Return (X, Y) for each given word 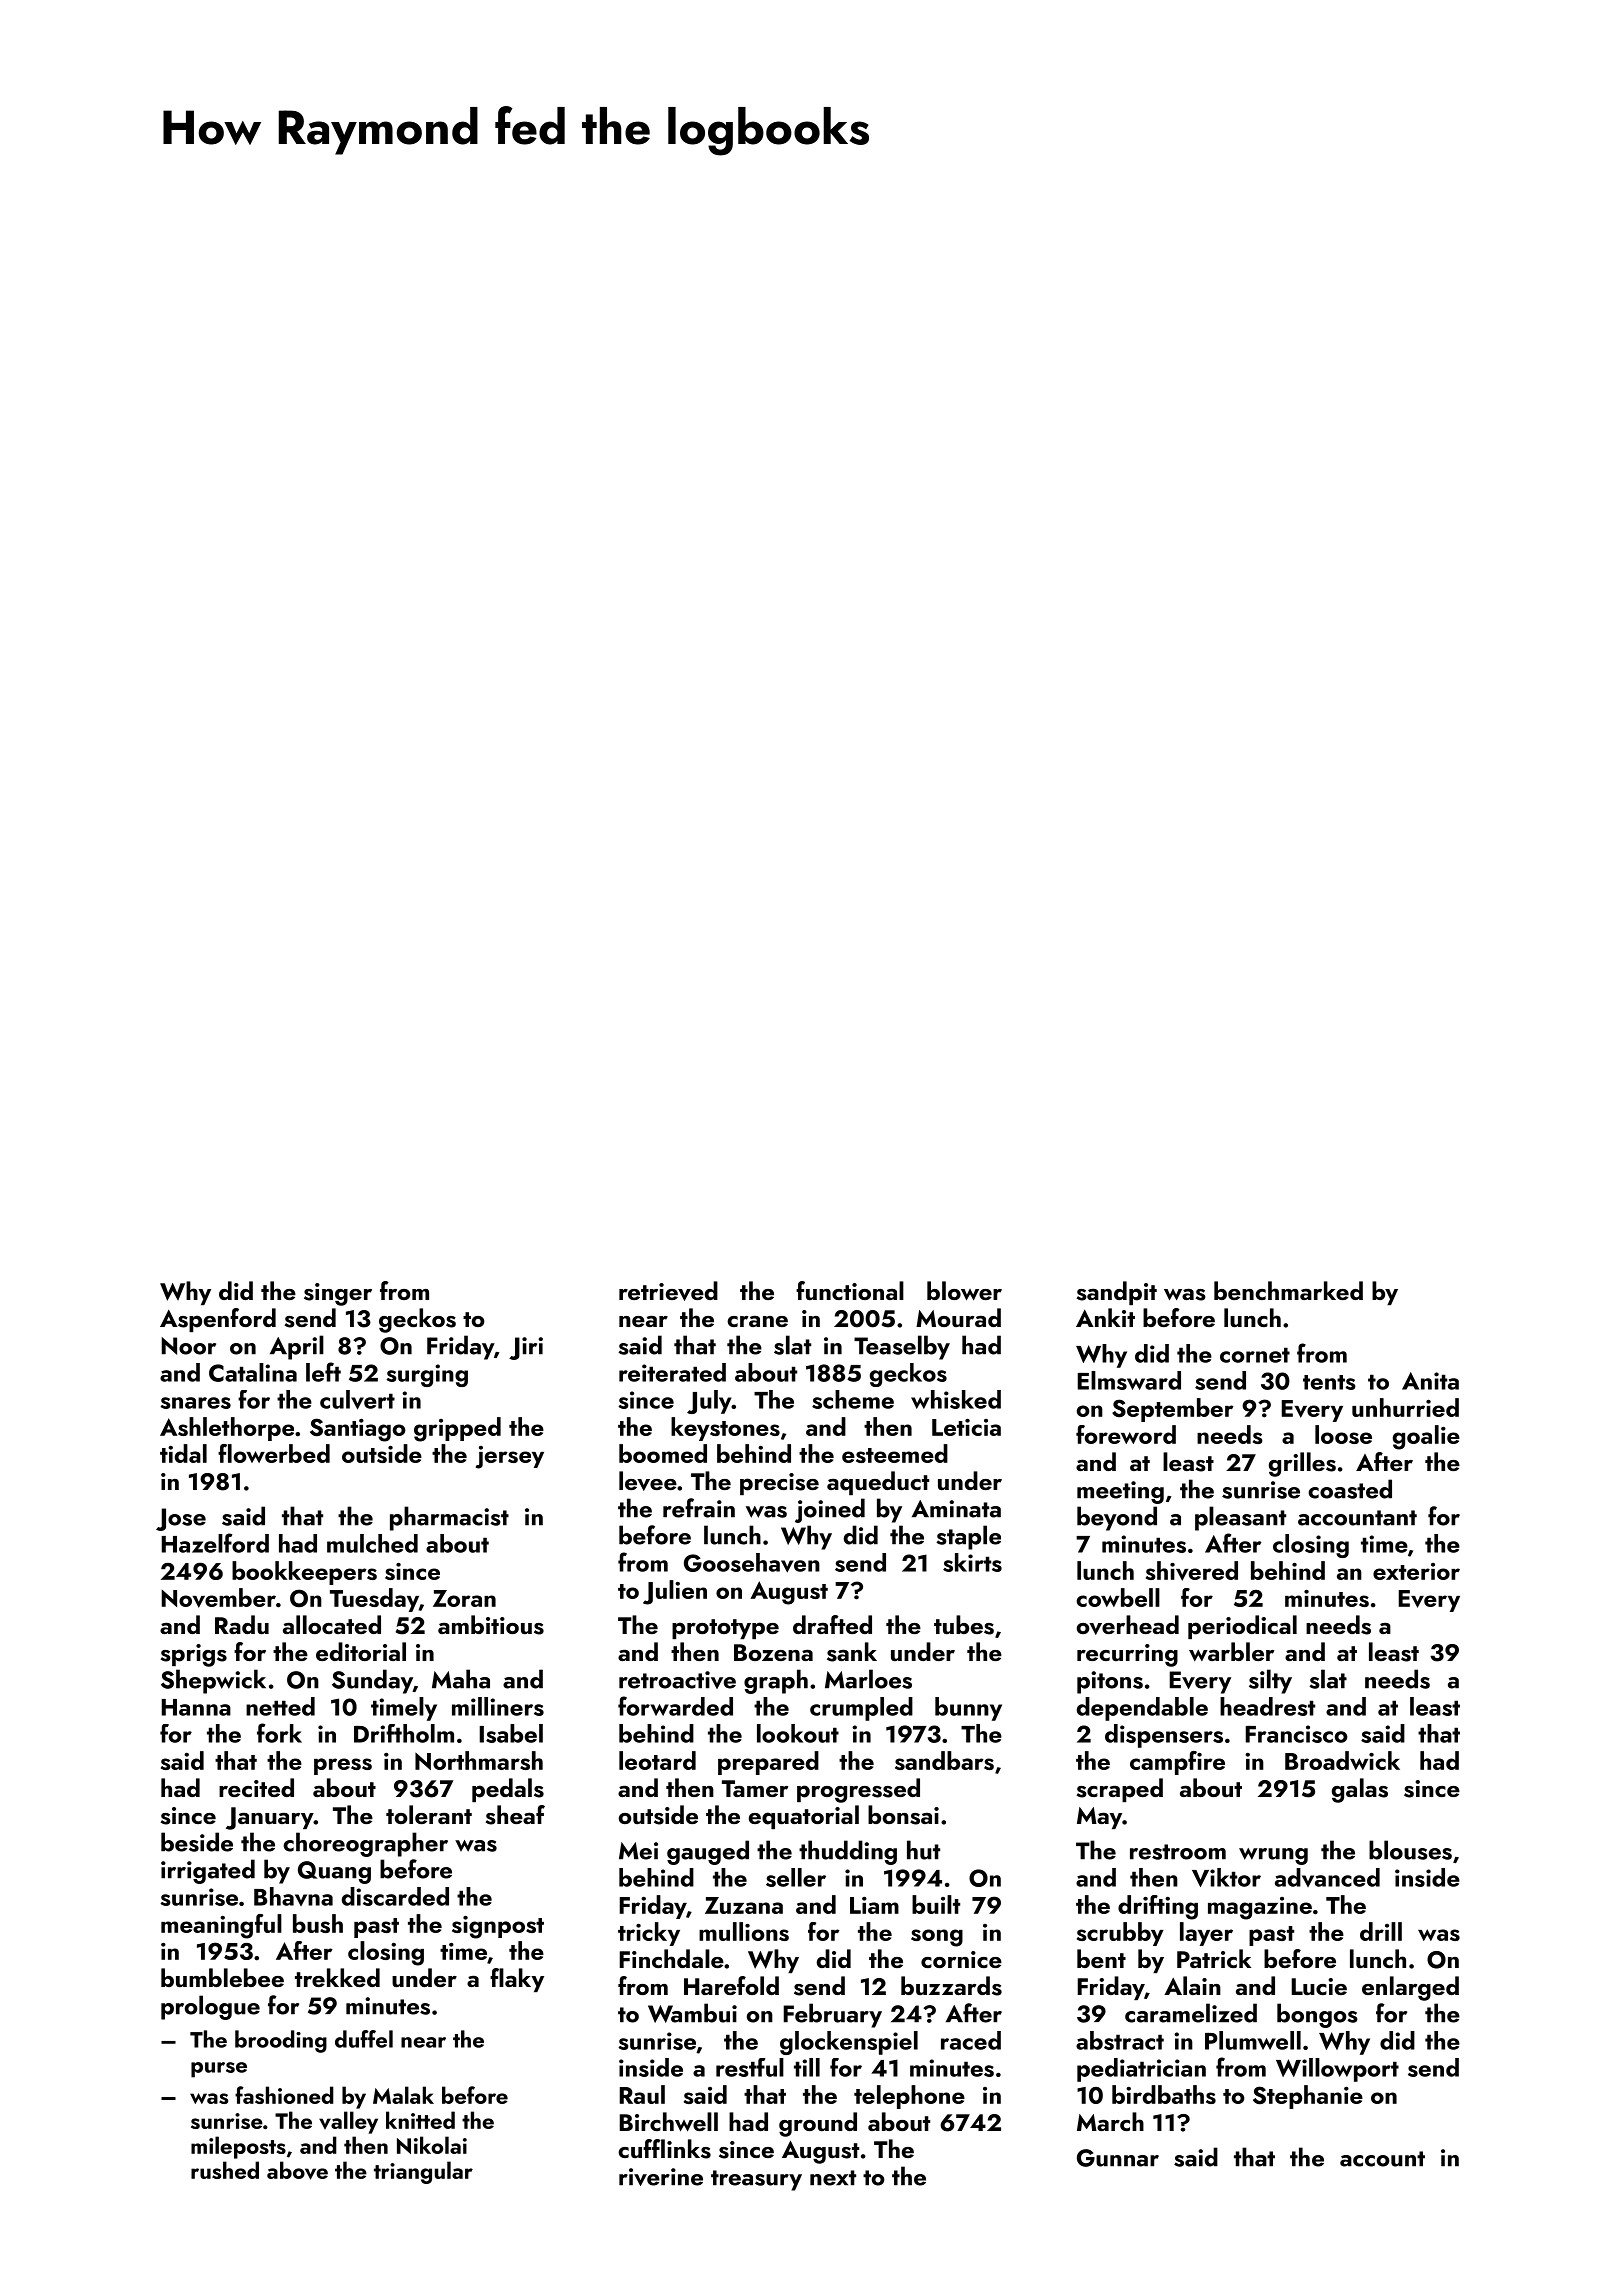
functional (850, 1291)
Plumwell (1253, 2040)
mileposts (238, 2147)
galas (1360, 1790)
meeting (1120, 1492)
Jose (181, 1519)
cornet (1255, 1355)
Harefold (731, 1985)
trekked (337, 1977)
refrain (699, 1508)
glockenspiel (849, 2043)
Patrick (1214, 1958)
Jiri (526, 1348)
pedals (508, 1790)
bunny (968, 1709)
